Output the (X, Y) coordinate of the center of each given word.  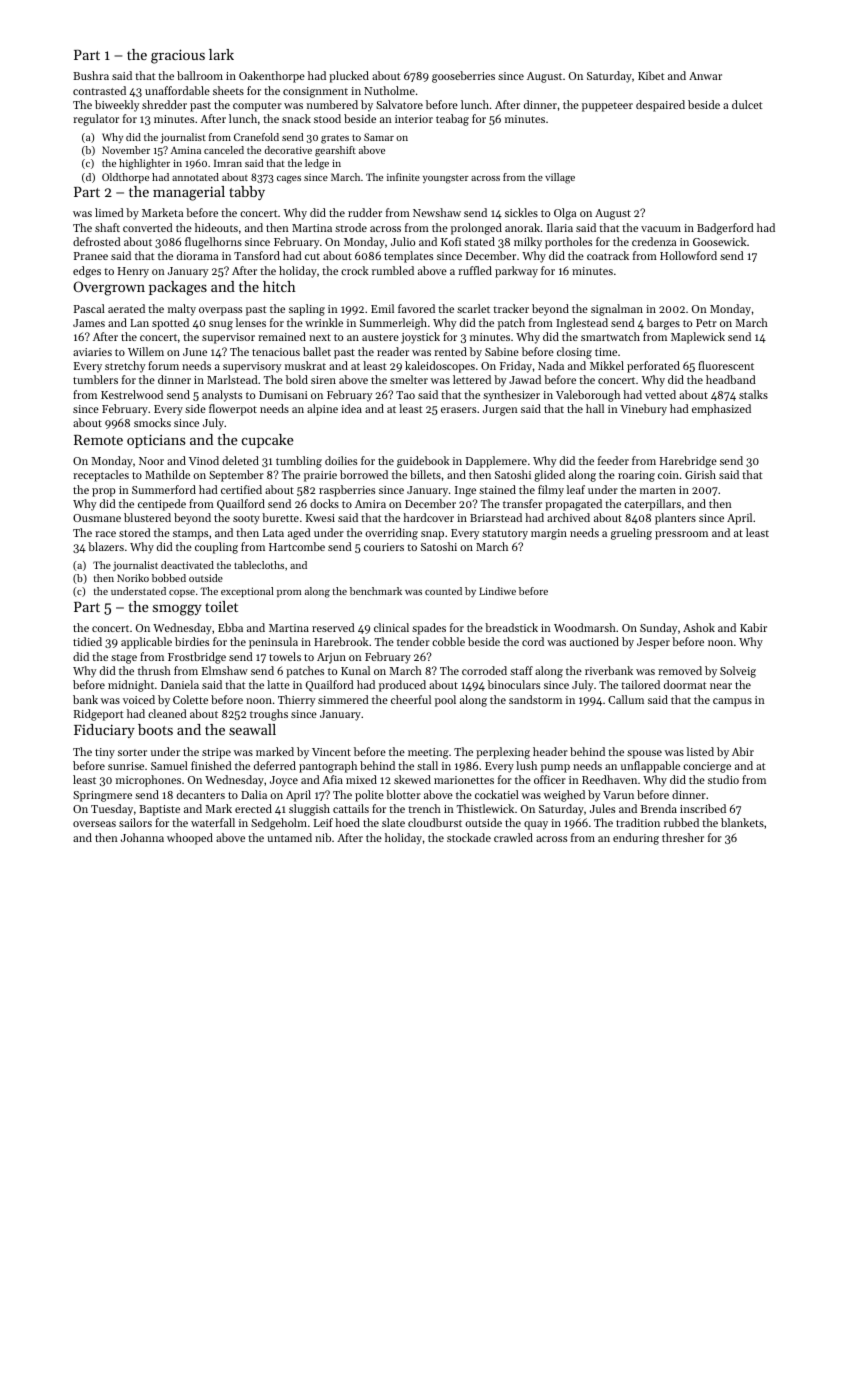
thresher (683, 837)
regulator (96, 120)
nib (323, 837)
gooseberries (463, 77)
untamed (289, 837)
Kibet (651, 75)
